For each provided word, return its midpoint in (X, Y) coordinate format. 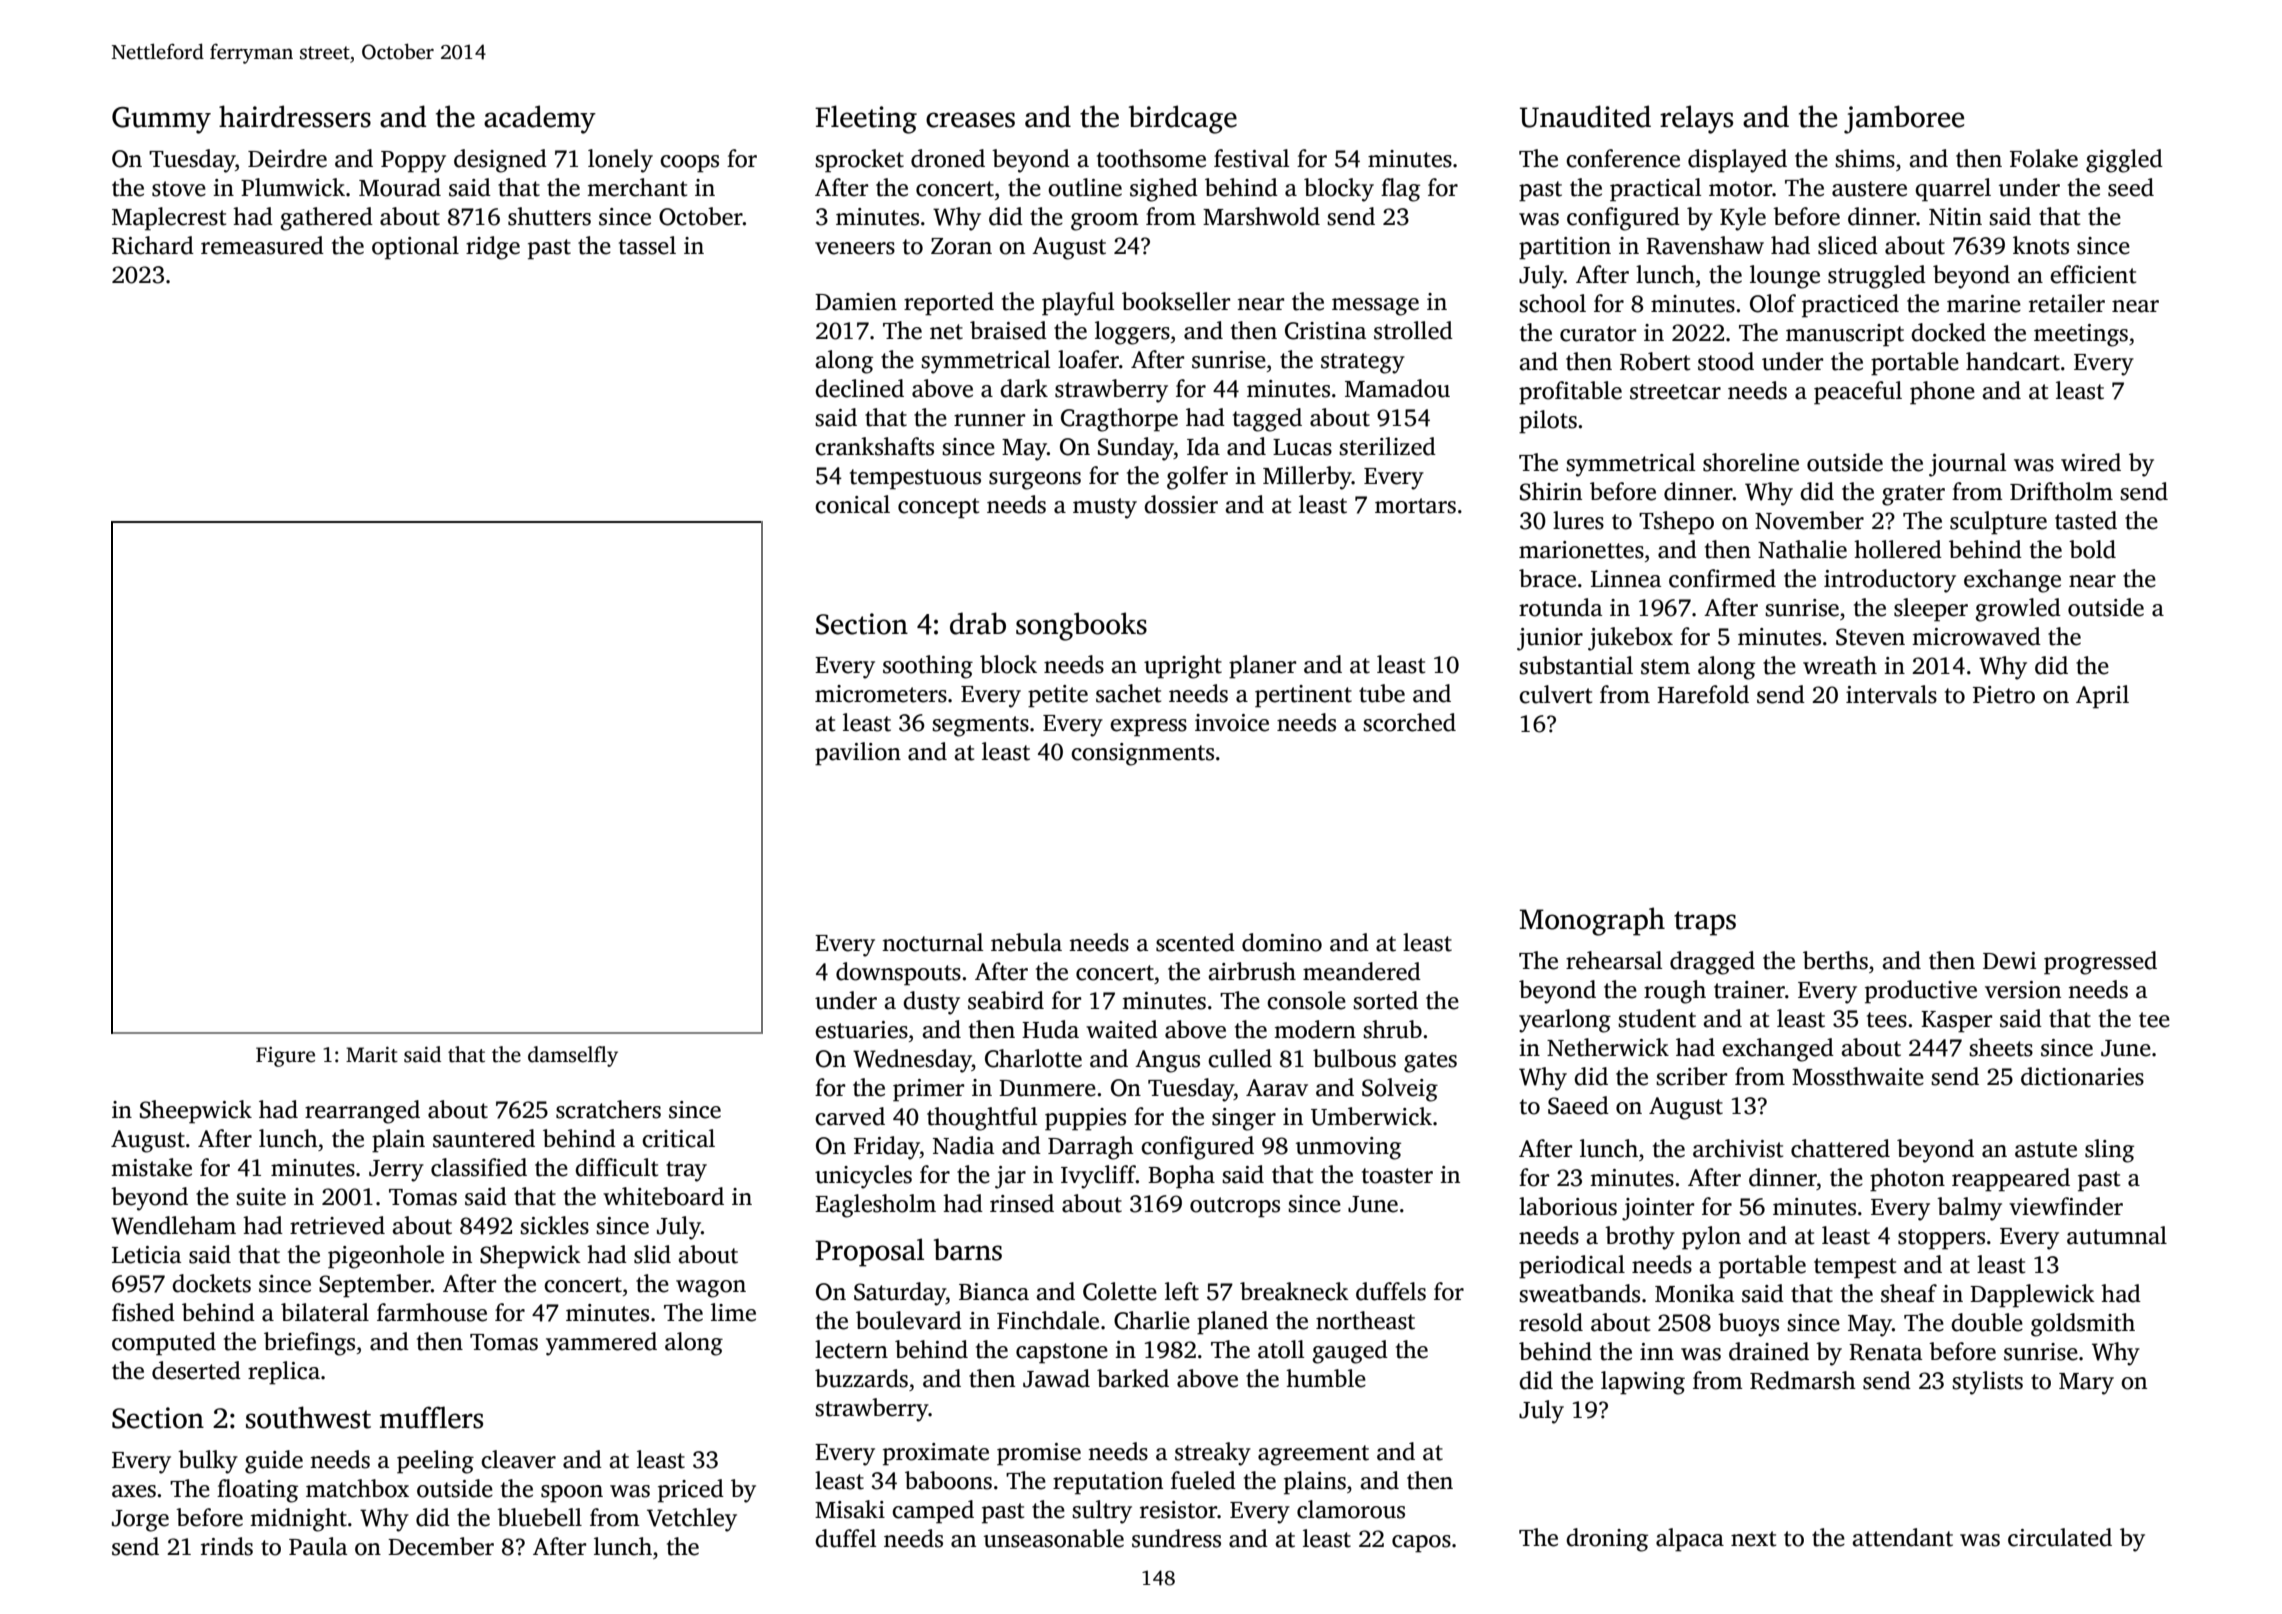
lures (1578, 520)
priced (691, 1491)
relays (1696, 119)
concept (938, 508)
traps (1705, 923)
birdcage (1183, 119)
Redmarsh (1803, 1380)
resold (1551, 1322)
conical (852, 504)
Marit (372, 1054)
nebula (1026, 942)
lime (733, 1312)
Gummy (161, 120)
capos (1421, 1544)
